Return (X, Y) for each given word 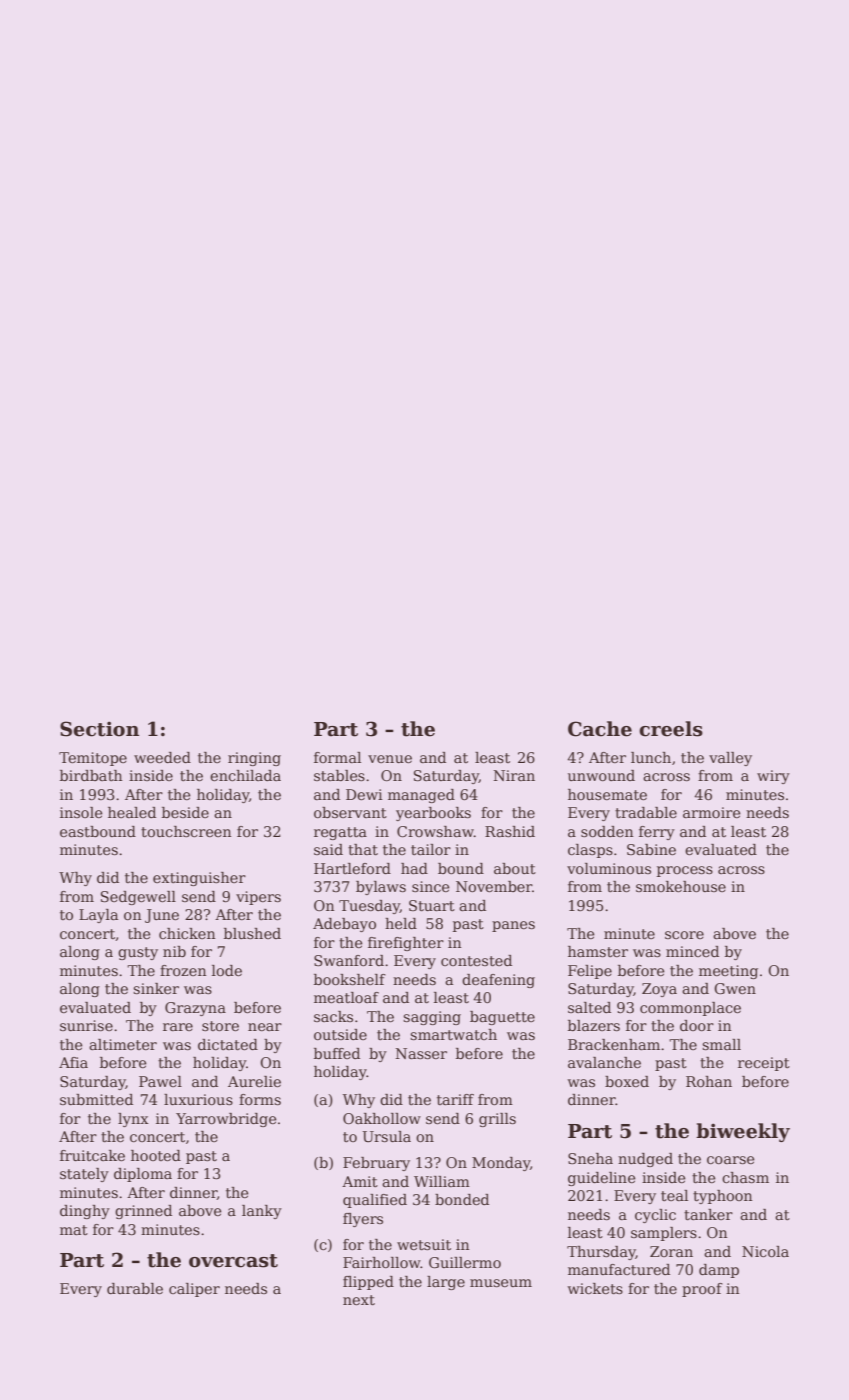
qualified (375, 1201)
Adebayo (344, 925)
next (359, 1300)
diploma (143, 1175)
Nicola (765, 1251)
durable (135, 1288)
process (685, 871)
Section (99, 729)
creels (671, 729)
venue (390, 759)
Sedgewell (138, 898)
